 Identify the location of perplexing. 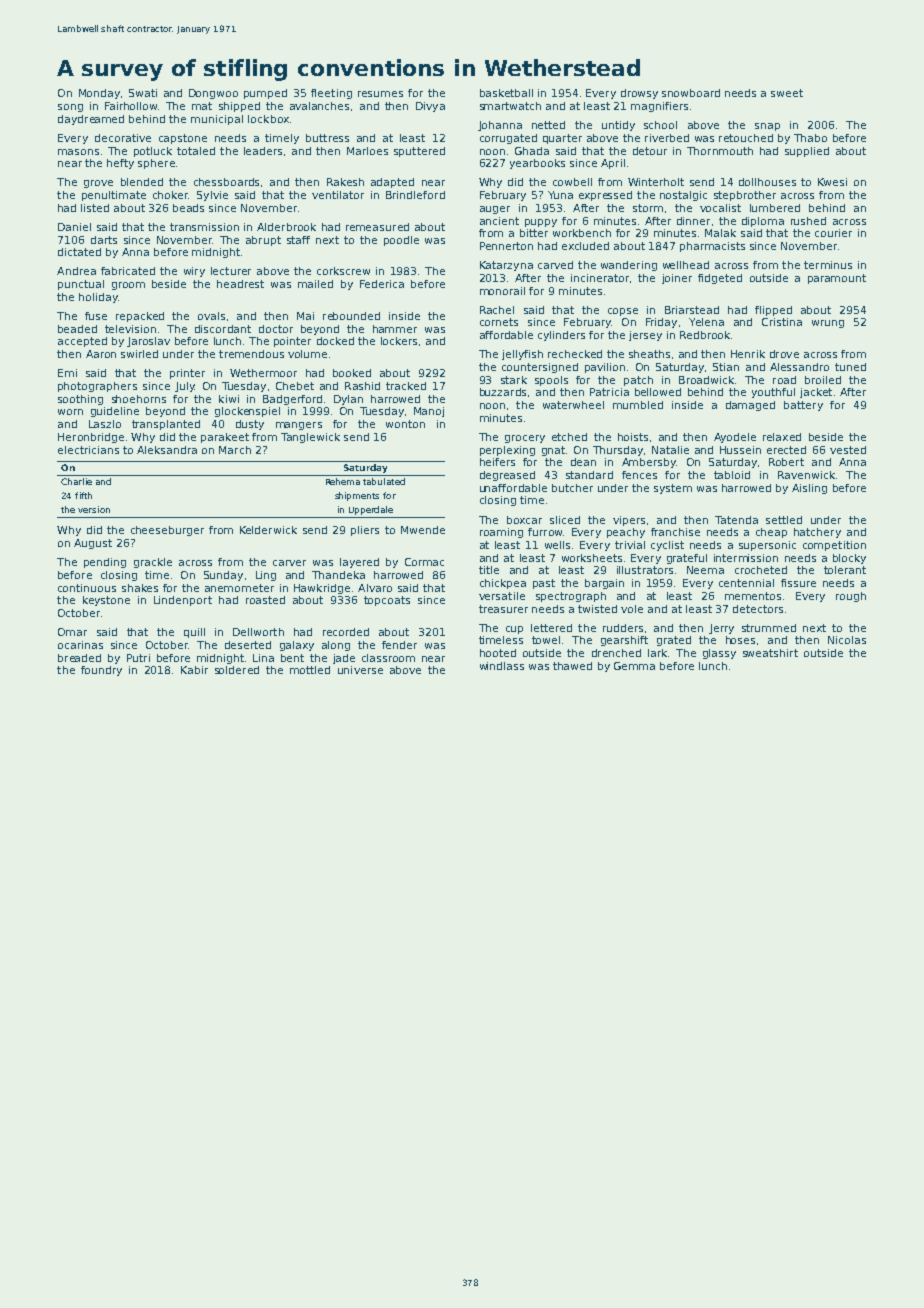
(507, 451).
